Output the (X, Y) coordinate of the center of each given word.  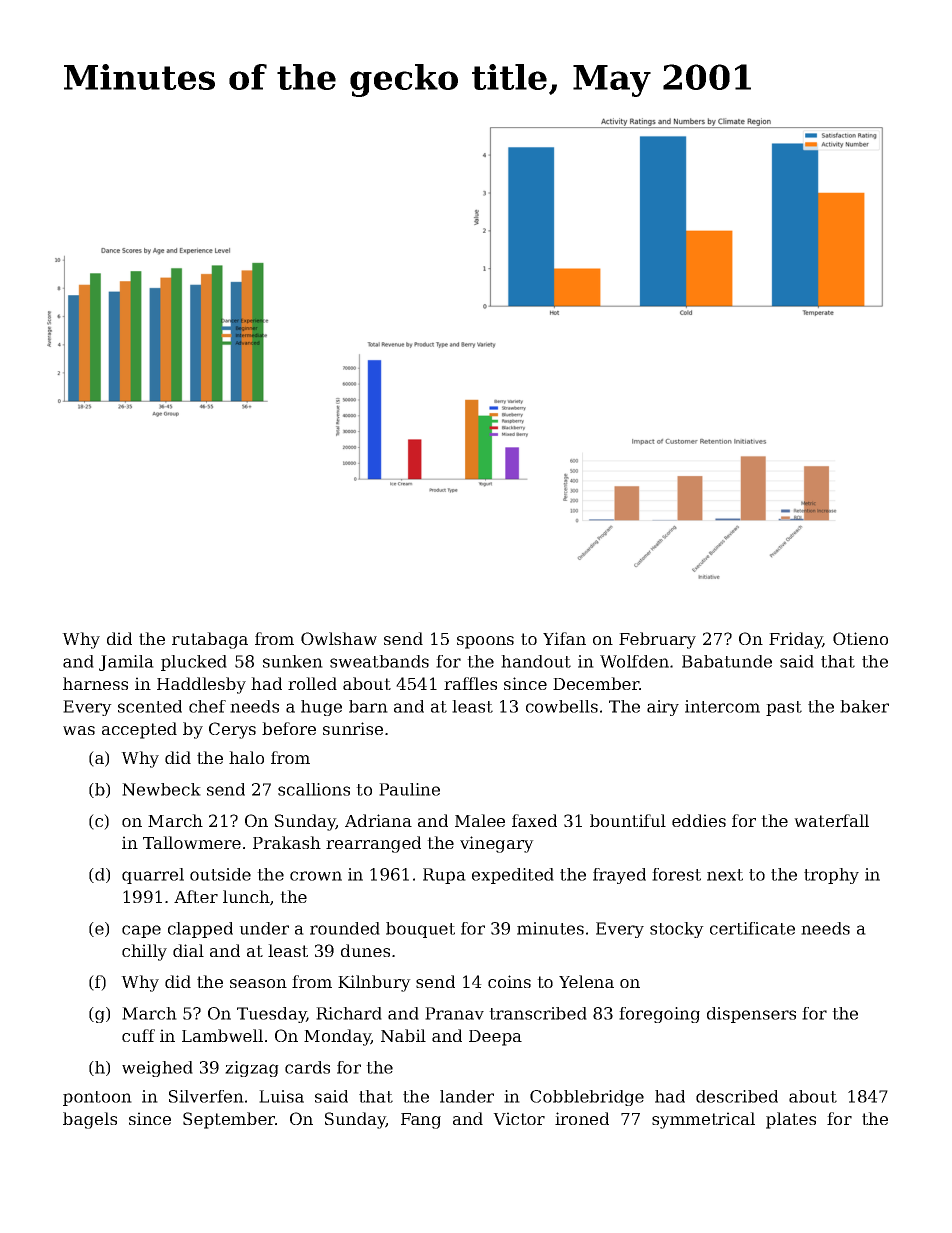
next (725, 875)
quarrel (153, 876)
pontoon (97, 1098)
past (784, 708)
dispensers (751, 1015)
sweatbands (379, 661)
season (258, 983)
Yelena (586, 981)
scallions (314, 789)
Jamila (126, 663)
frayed (619, 876)
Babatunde (727, 661)
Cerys (232, 730)
